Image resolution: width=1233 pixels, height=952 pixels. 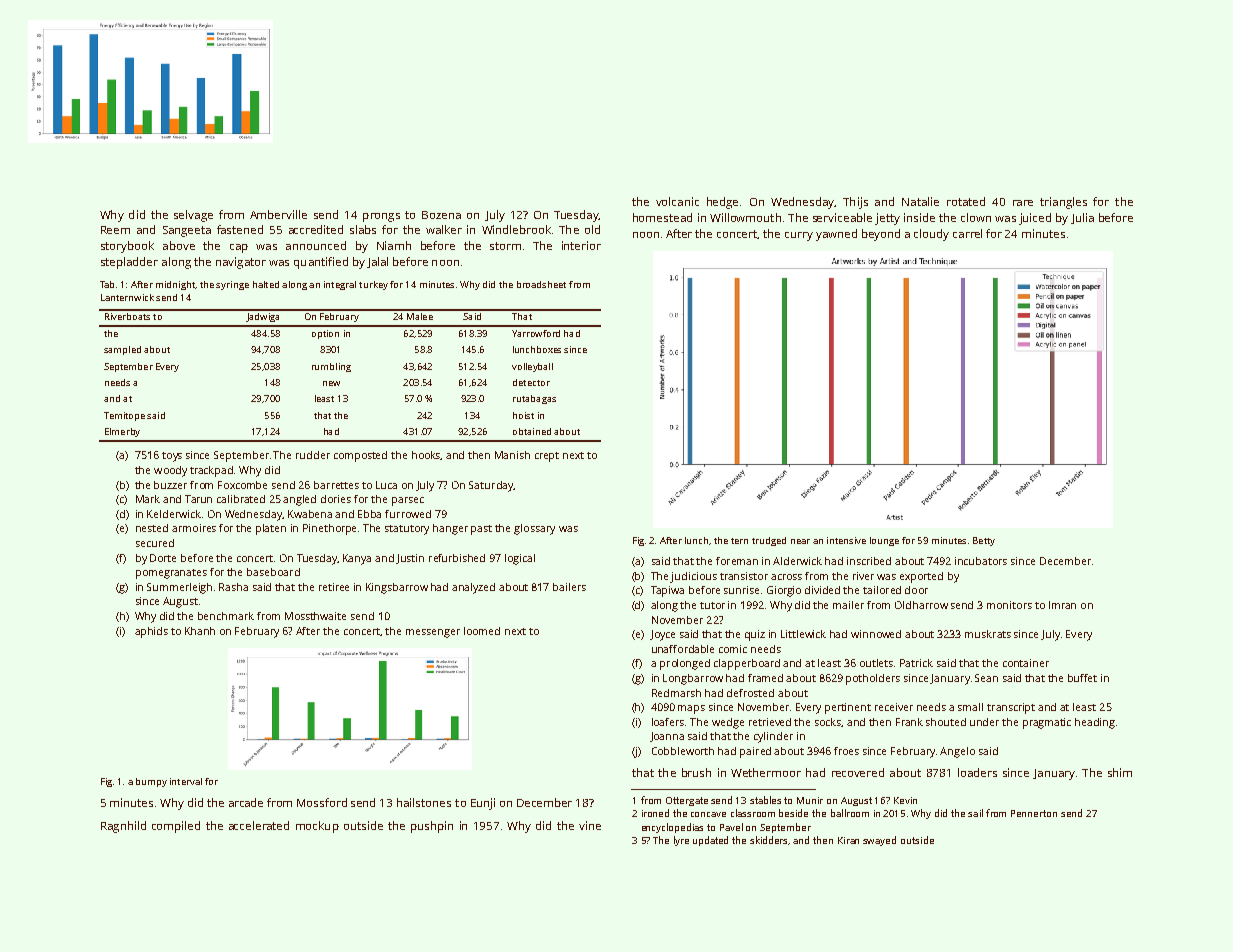 What do you see at coordinates (381, 217) in the document?
I see `prongs` at bounding box center [381, 217].
